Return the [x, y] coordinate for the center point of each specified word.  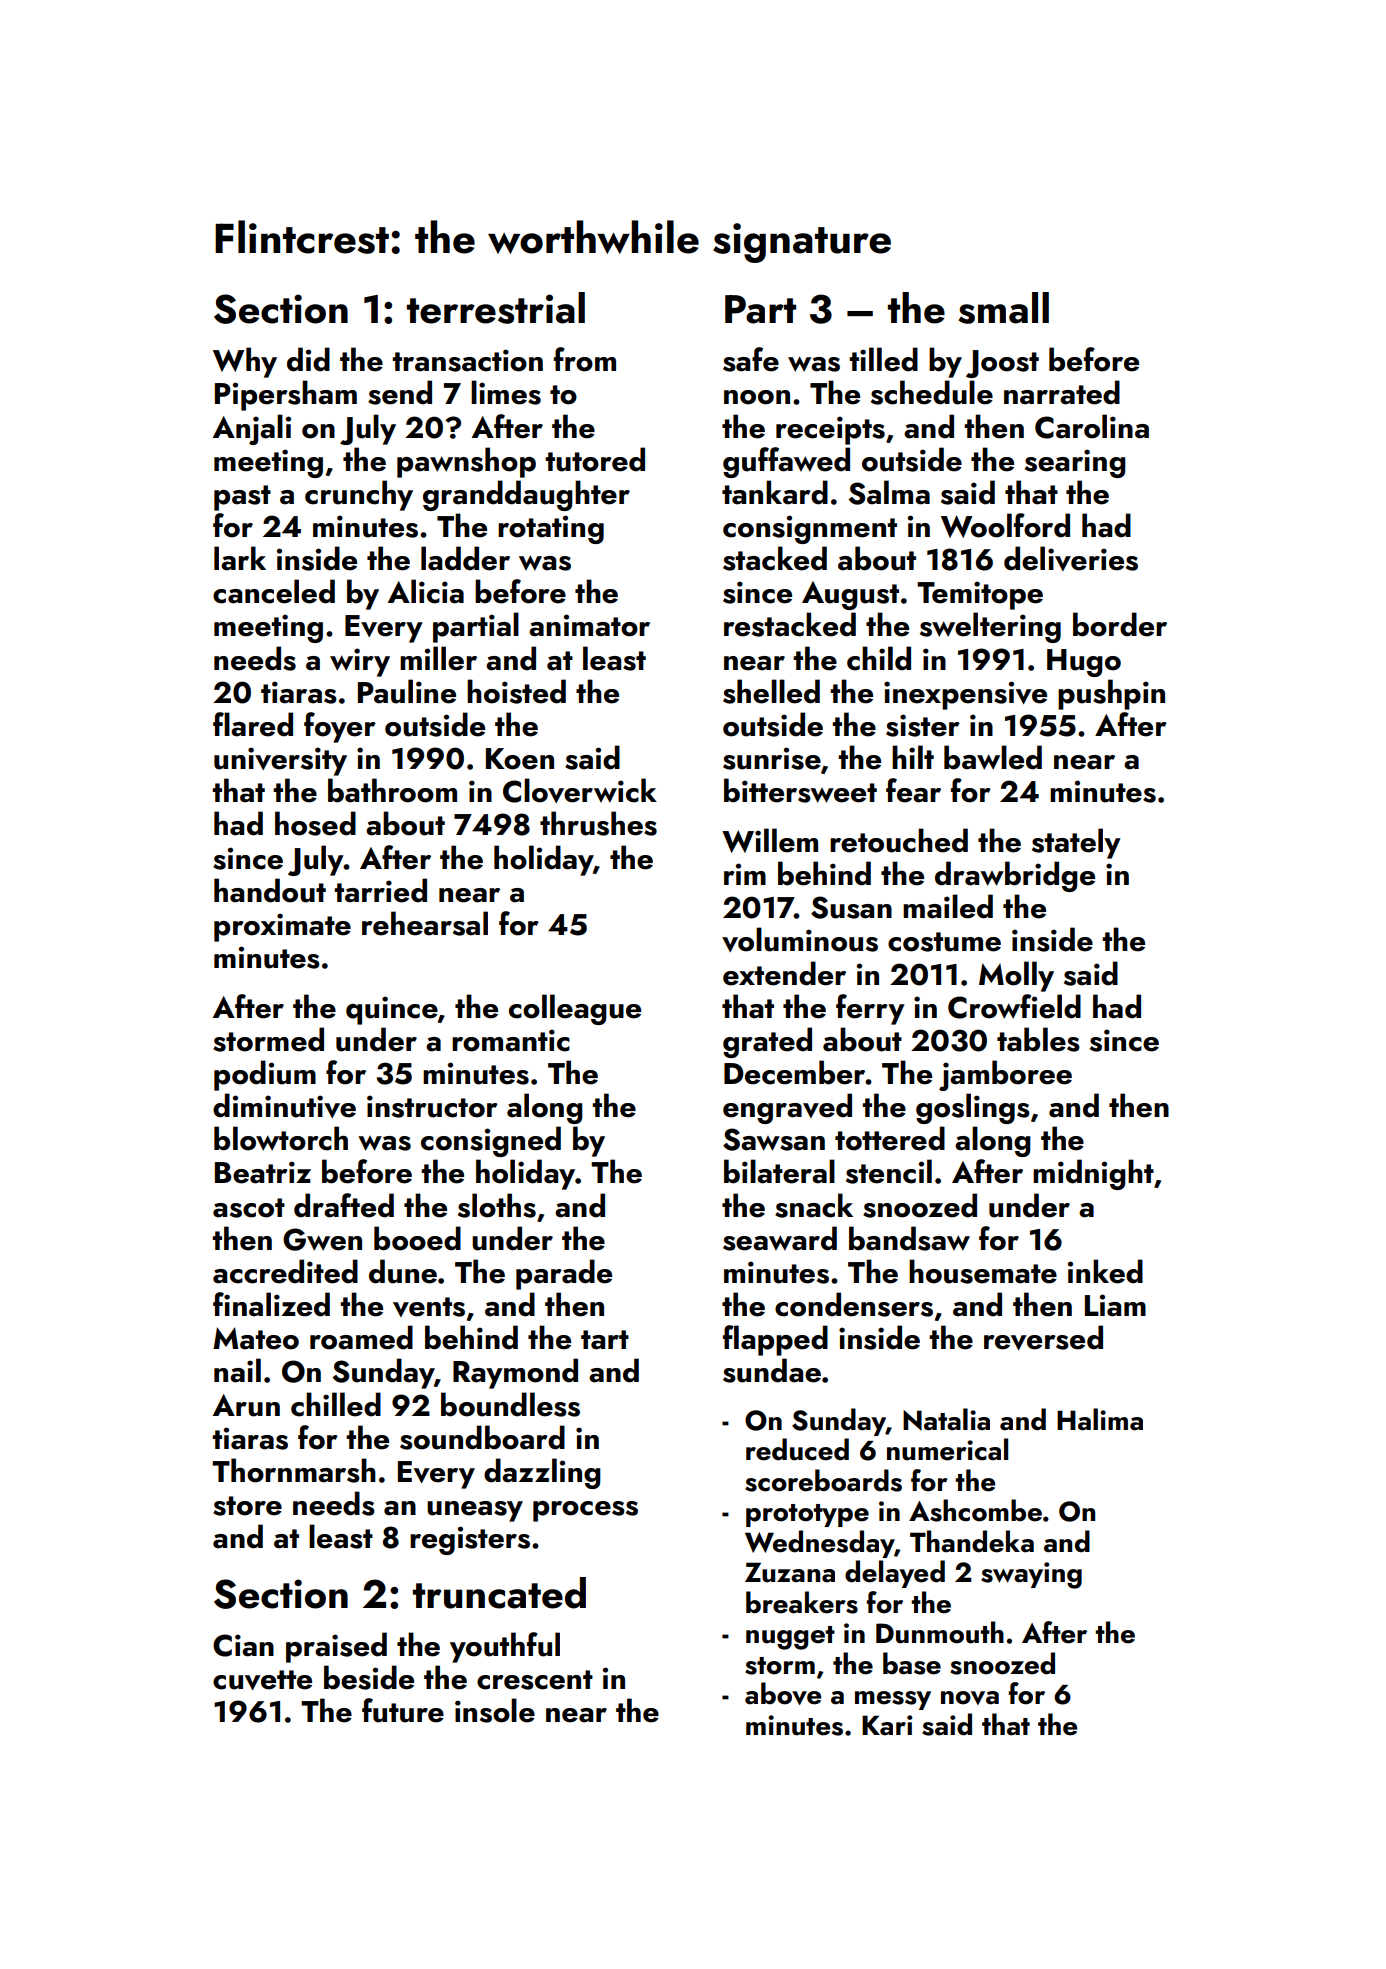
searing [1075, 463]
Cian [243, 1645]
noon [757, 397]
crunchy [359, 495]
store [247, 1506]
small [1003, 308]
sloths [497, 1205]
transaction [467, 360]
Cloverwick [580, 790]
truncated [499, 1593]
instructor [432, 1106]
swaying [1031, 1575]
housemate [983, 1271]
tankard [775, 492]
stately [1076, 843]
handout [270, 890]
